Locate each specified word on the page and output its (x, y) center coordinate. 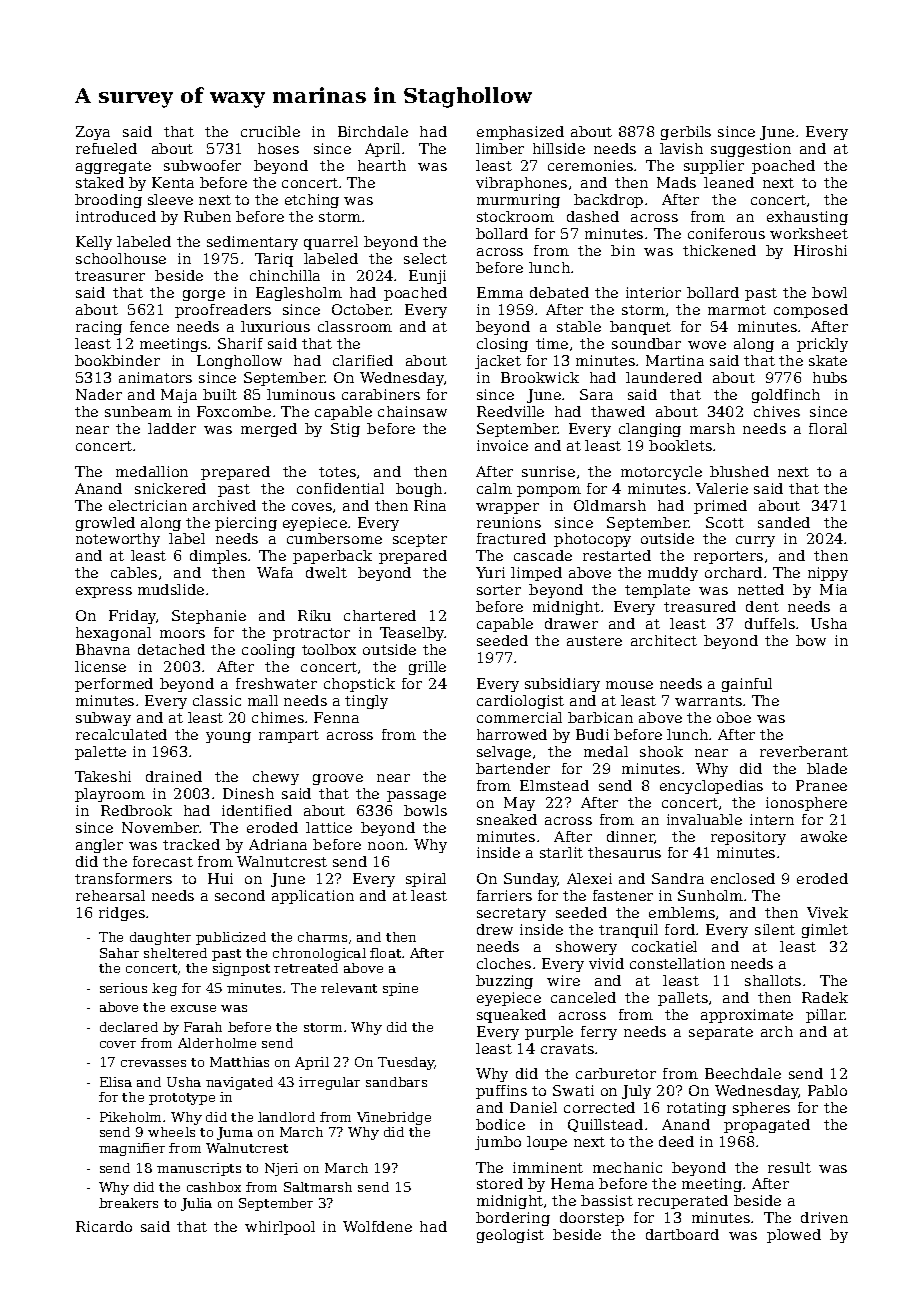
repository (748, 838)
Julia (196, 1204)
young (228, 737)
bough (419, 490)
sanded (784, 522)
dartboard (682, 1234)
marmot (737, 310)
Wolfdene (377, 1226)
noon (386, 846)
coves (312, 507)
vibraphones (521, 184)
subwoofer (202, 165)
